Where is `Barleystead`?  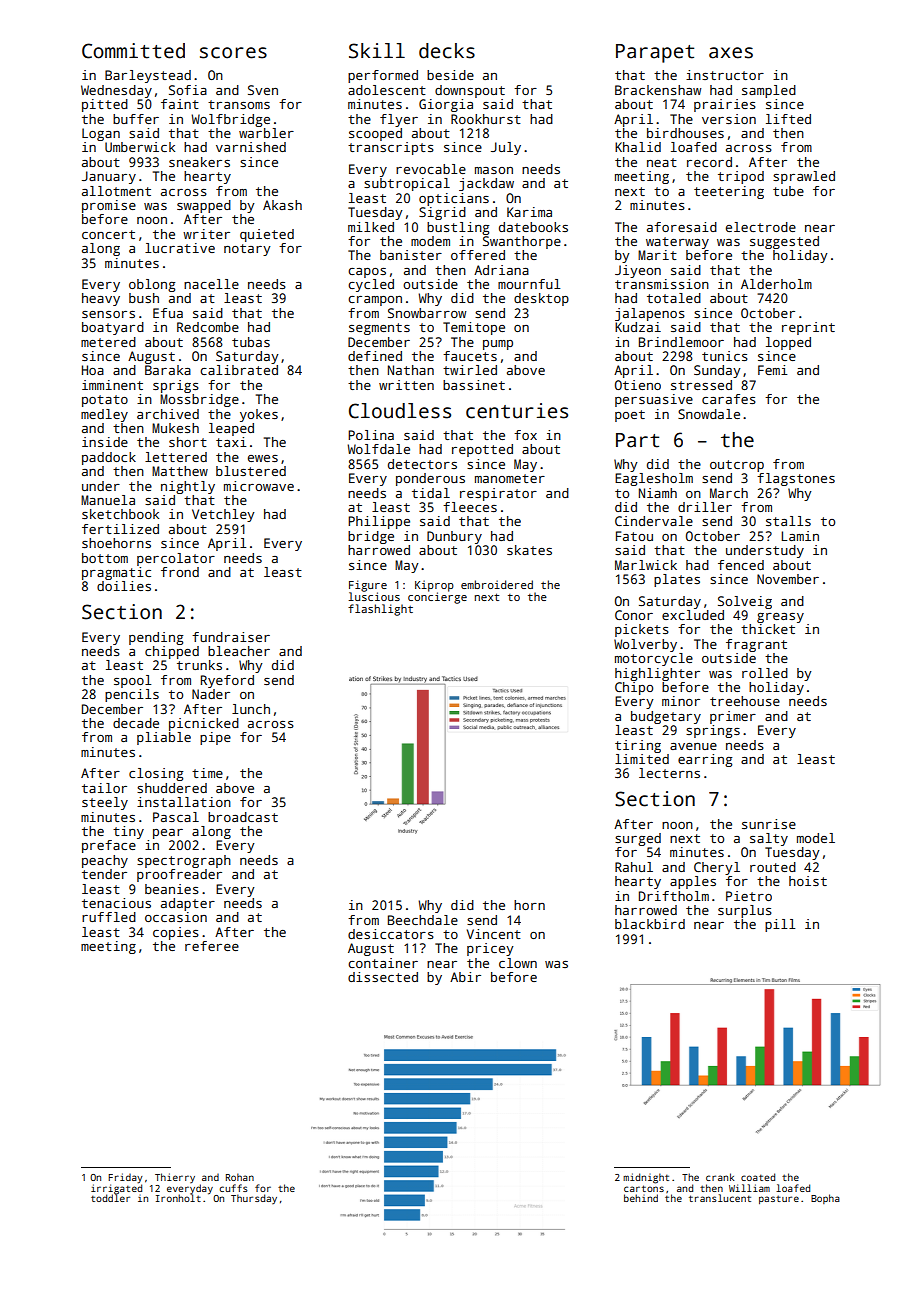 Barleystead is located at coordinates (148, 76).
